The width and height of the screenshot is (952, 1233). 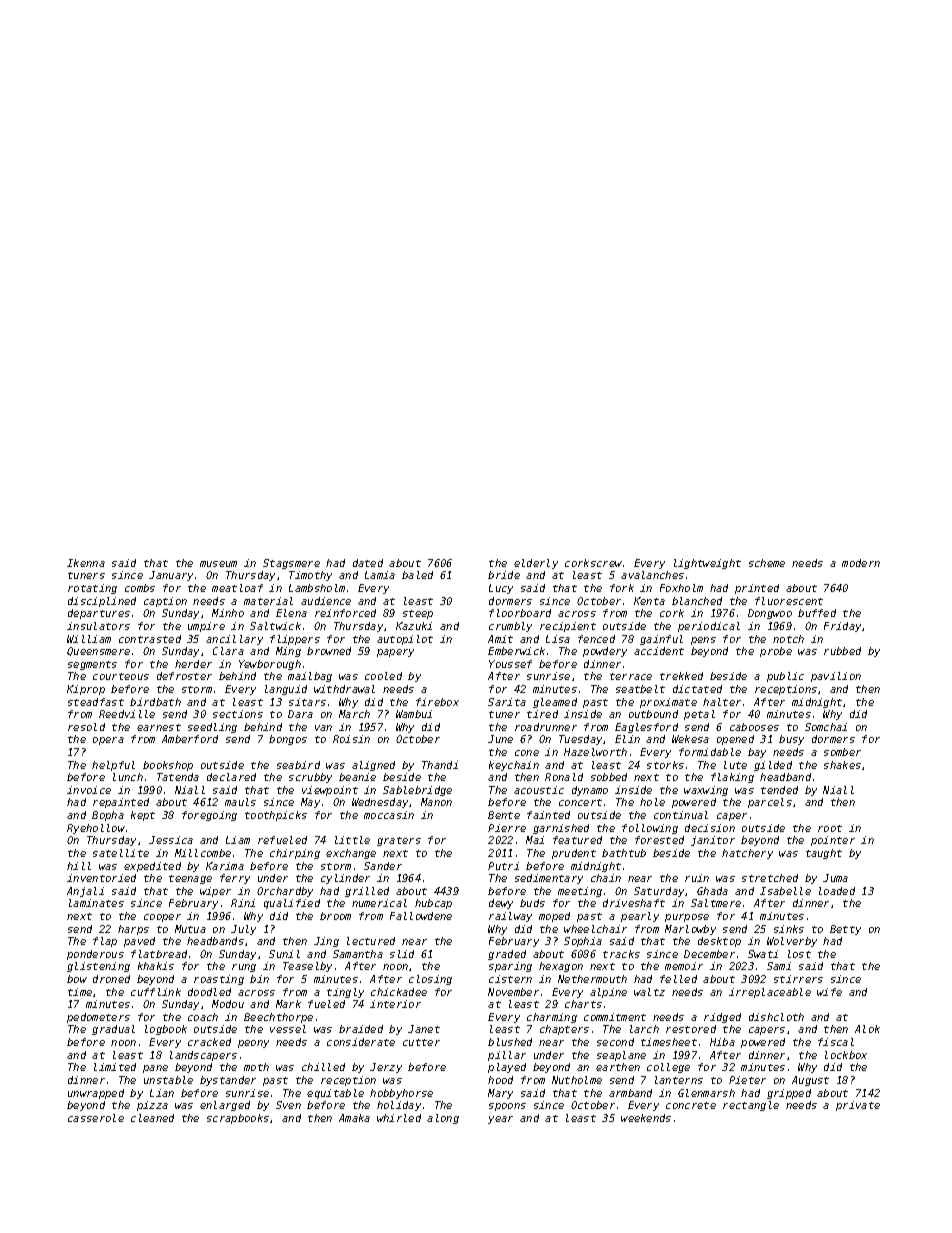 I want to click on cabooses, so click(x=754, y=727).
